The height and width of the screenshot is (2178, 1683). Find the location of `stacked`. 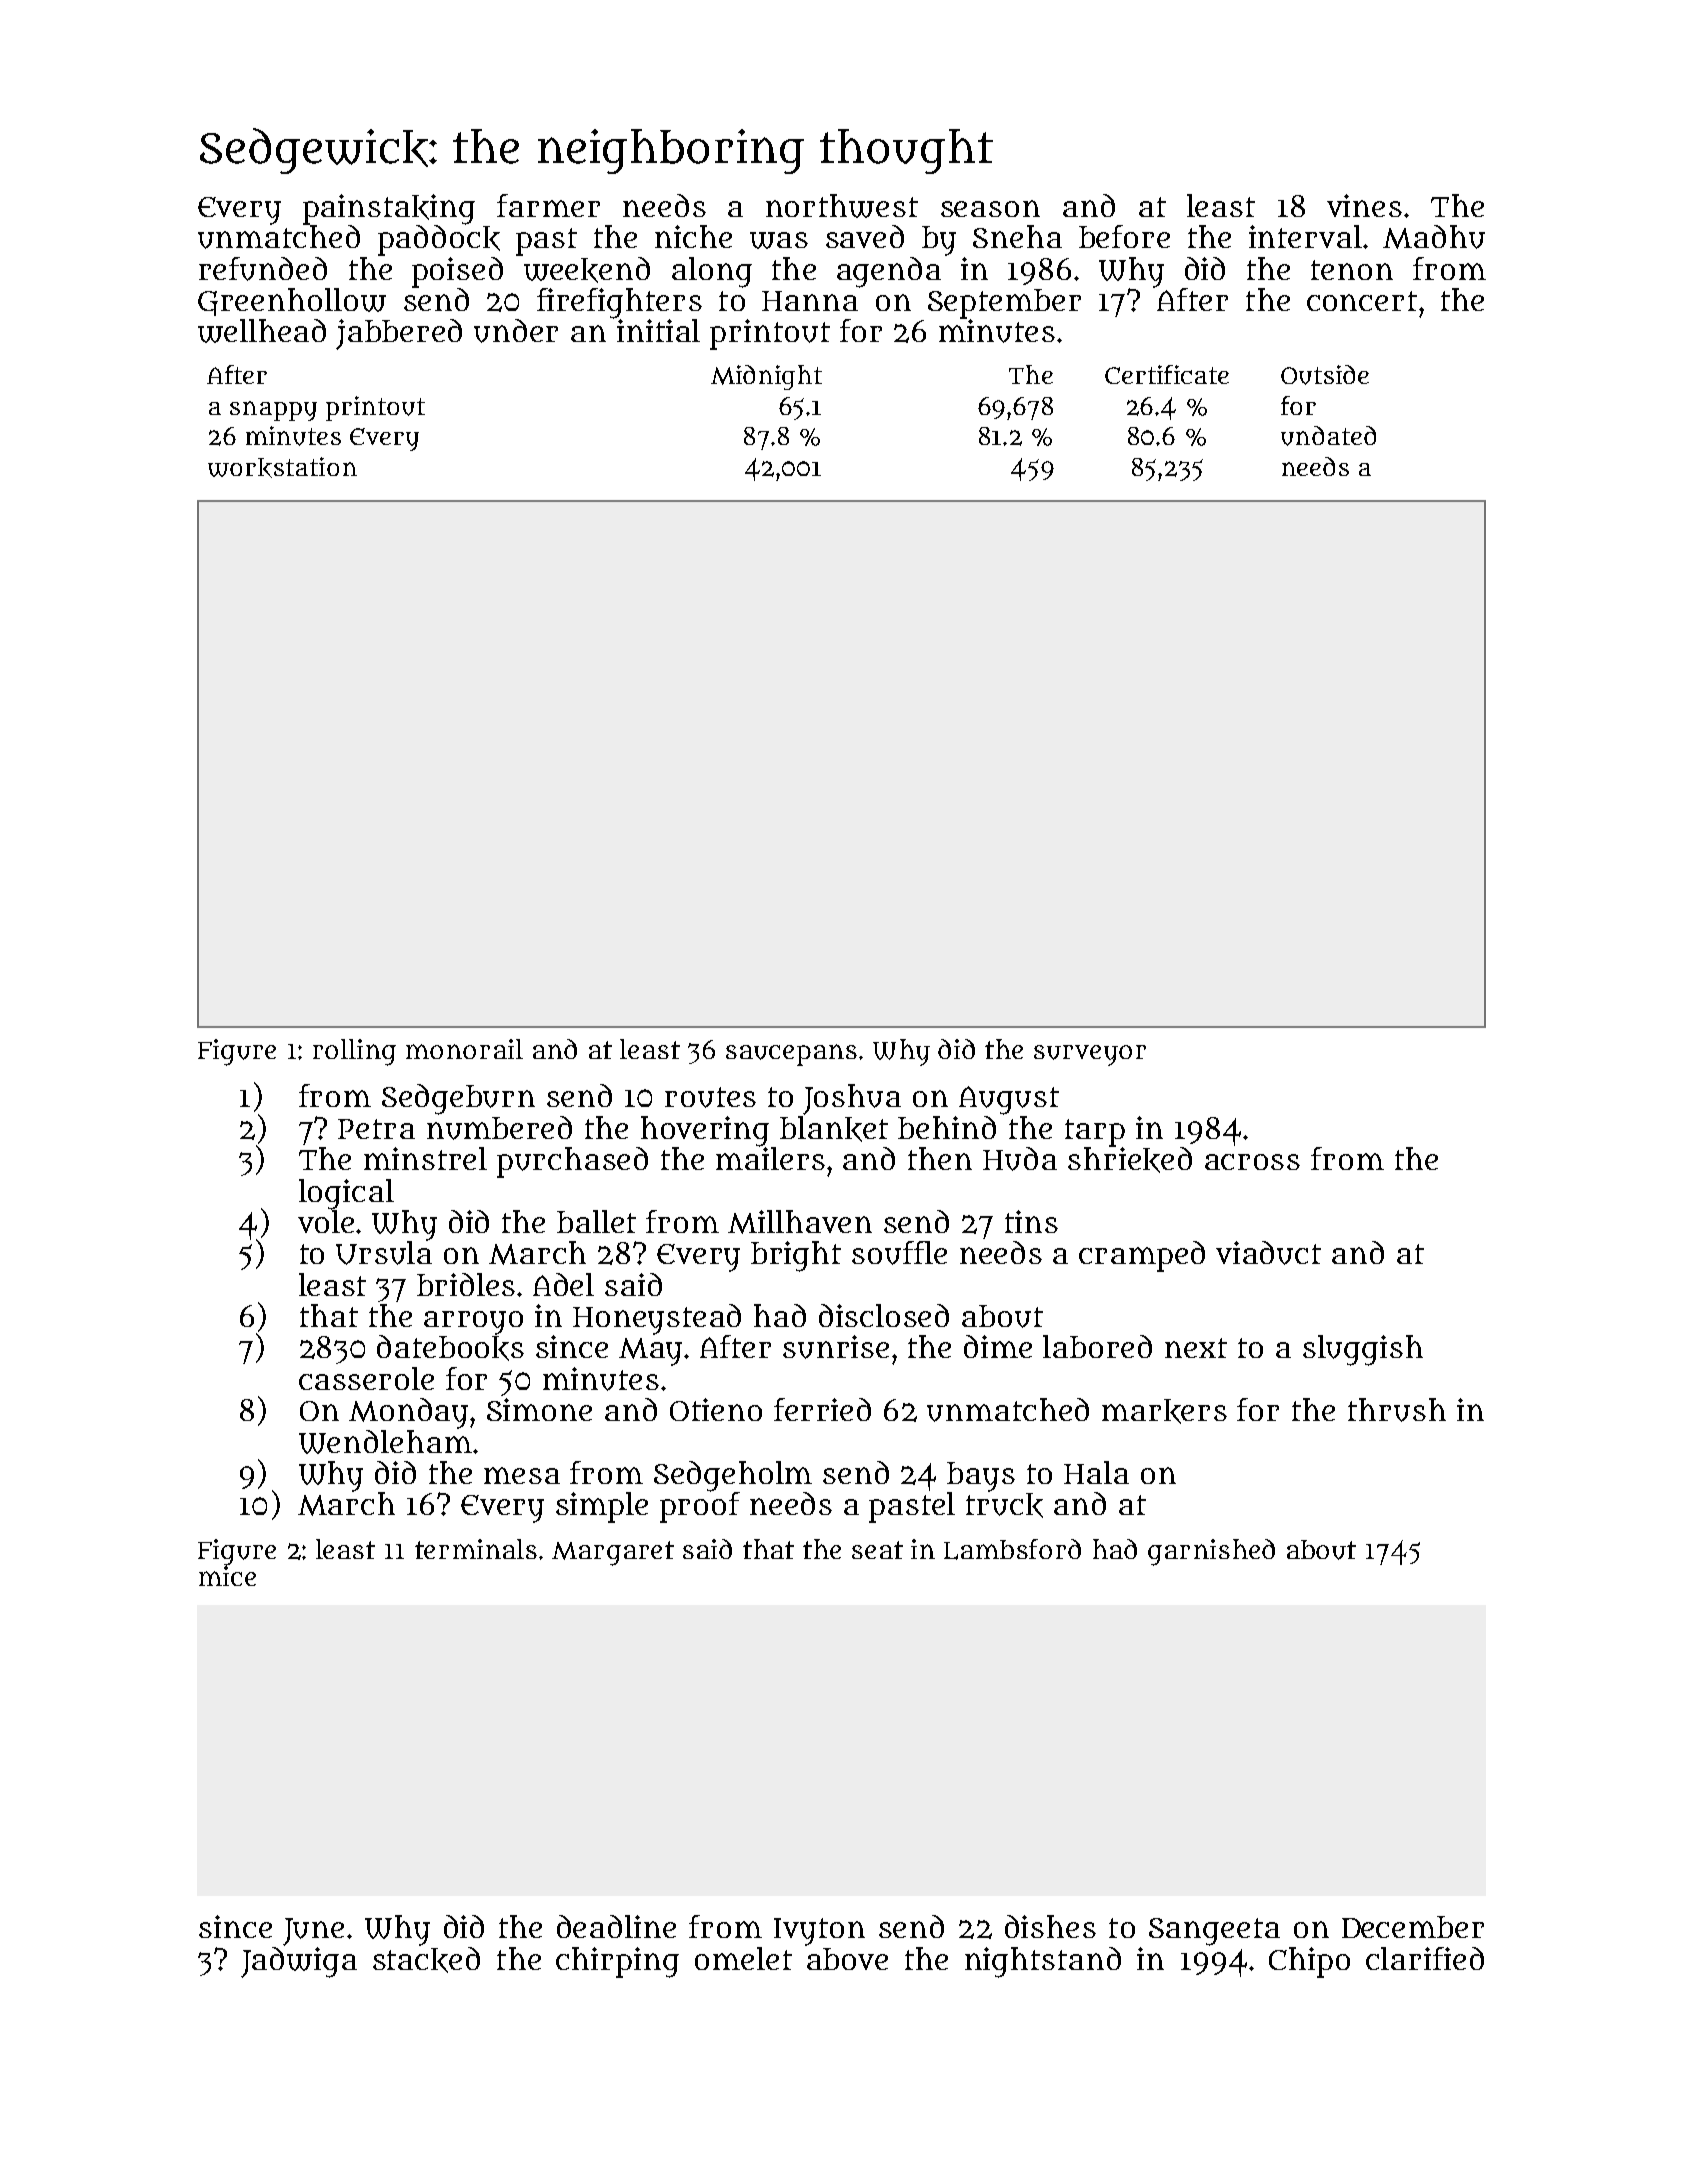

stacked is located at coordinates (426, 1960).
